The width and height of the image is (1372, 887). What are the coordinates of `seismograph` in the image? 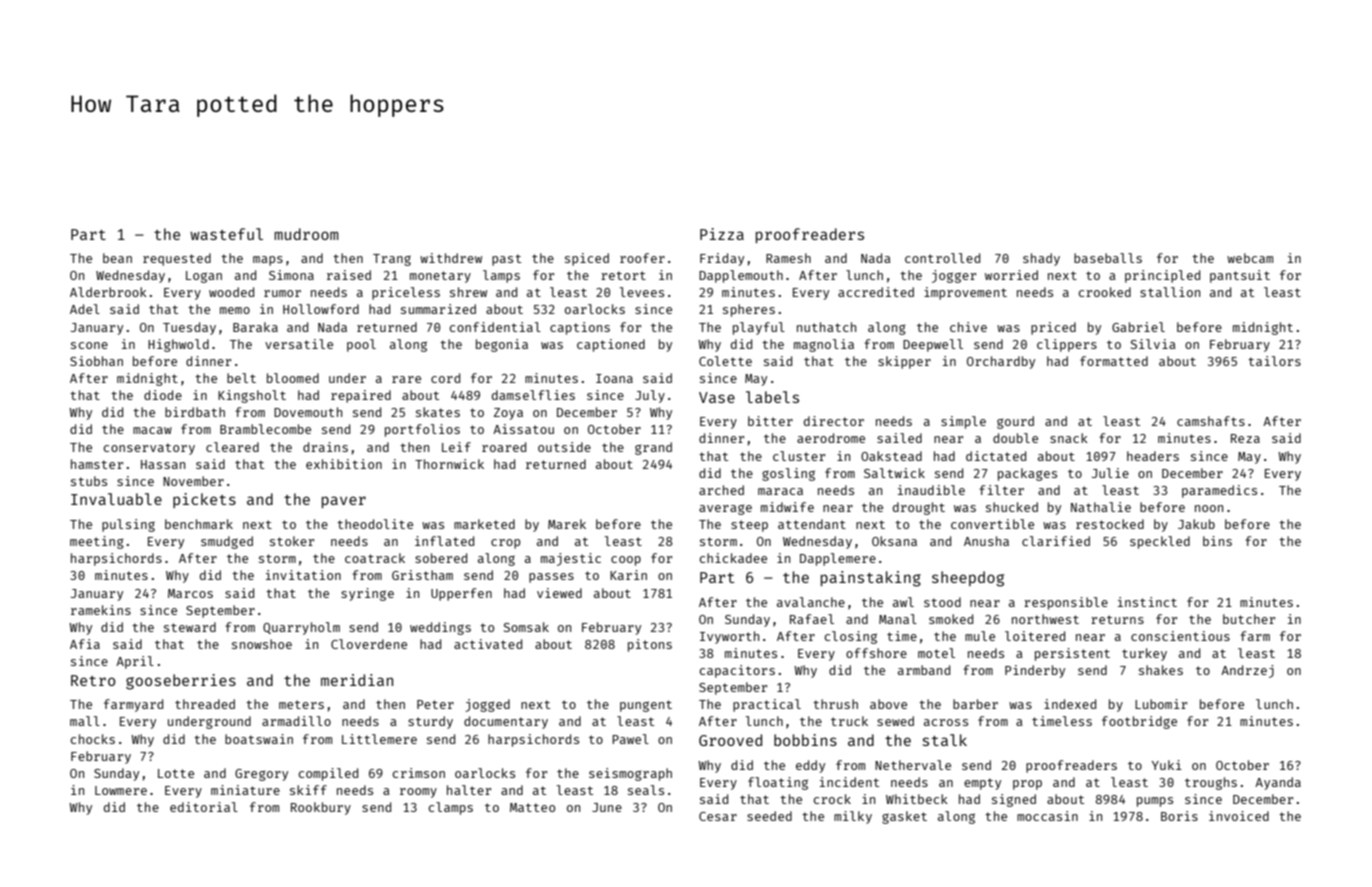 It's located at (630, 774).
